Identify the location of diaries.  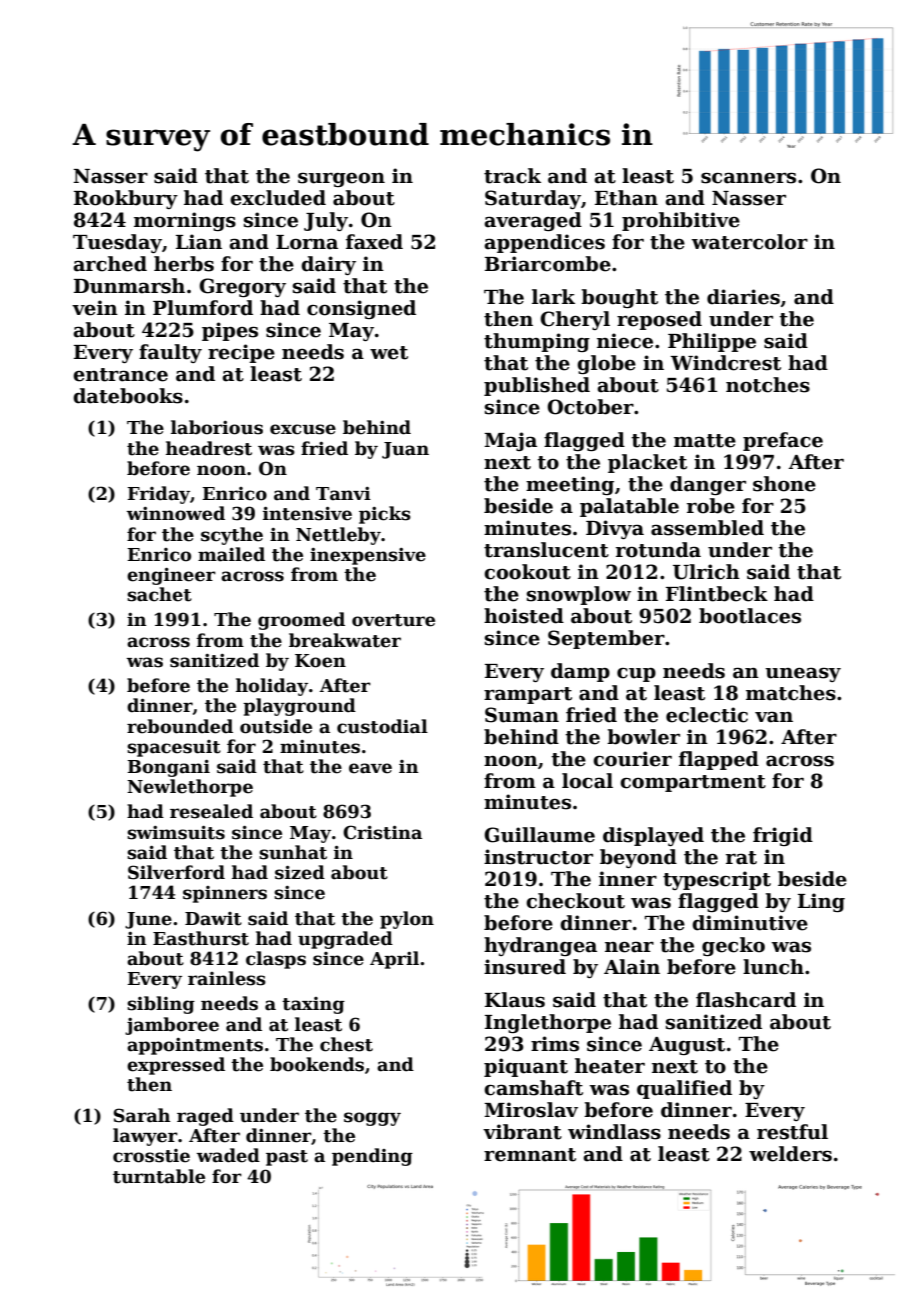
(743, 297).
